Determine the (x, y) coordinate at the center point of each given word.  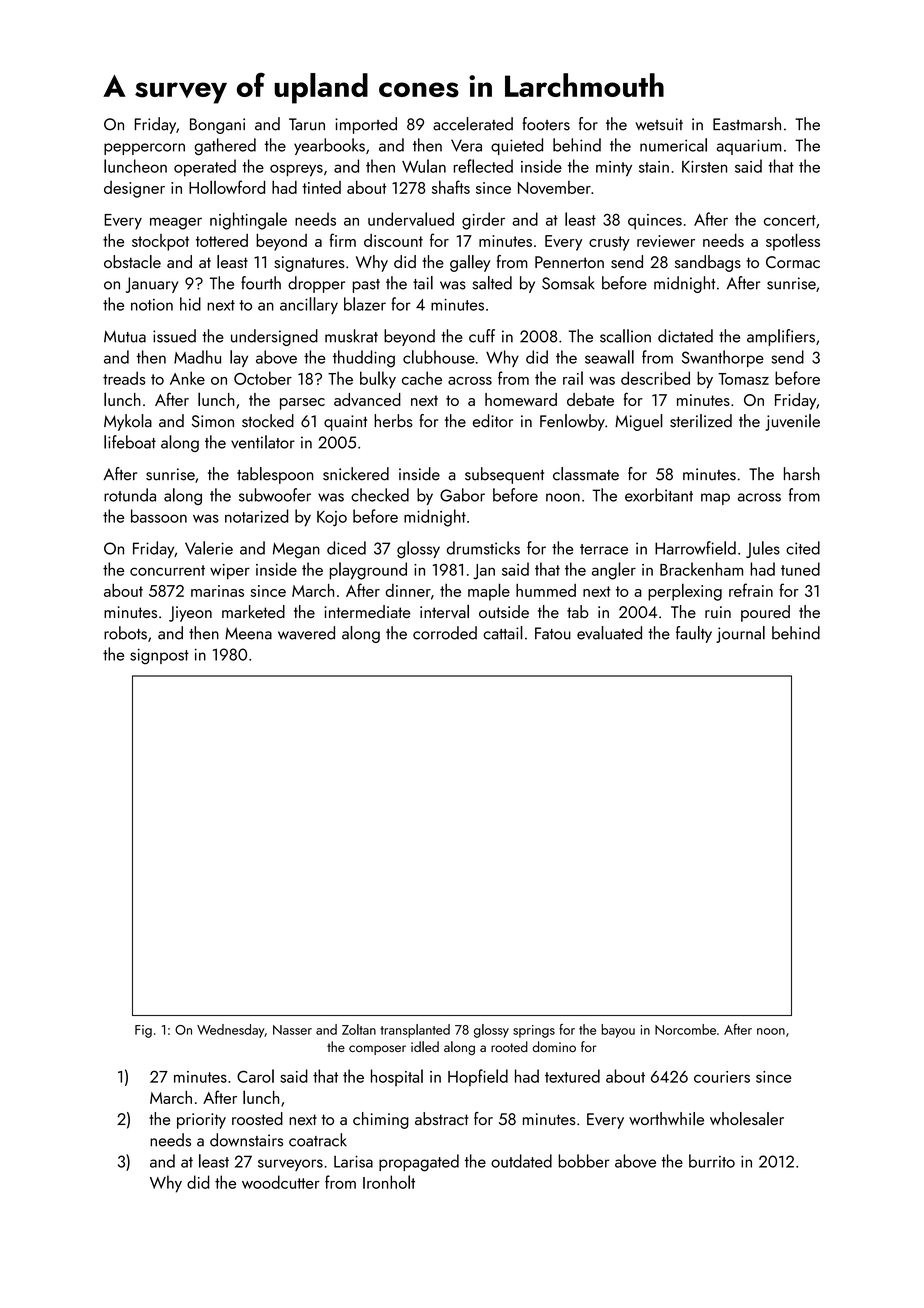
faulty (694, 634)
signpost (159, 656)
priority (201, 1121)
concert (790, 220)
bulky (378, 380)
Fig (143, 1031)
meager (176, 223)
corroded (445, 633)
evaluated (609, 633)
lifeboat (130, 442)
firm (343, 240)
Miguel (639, 422)
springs (534, 1031)
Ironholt (389, 1182)
